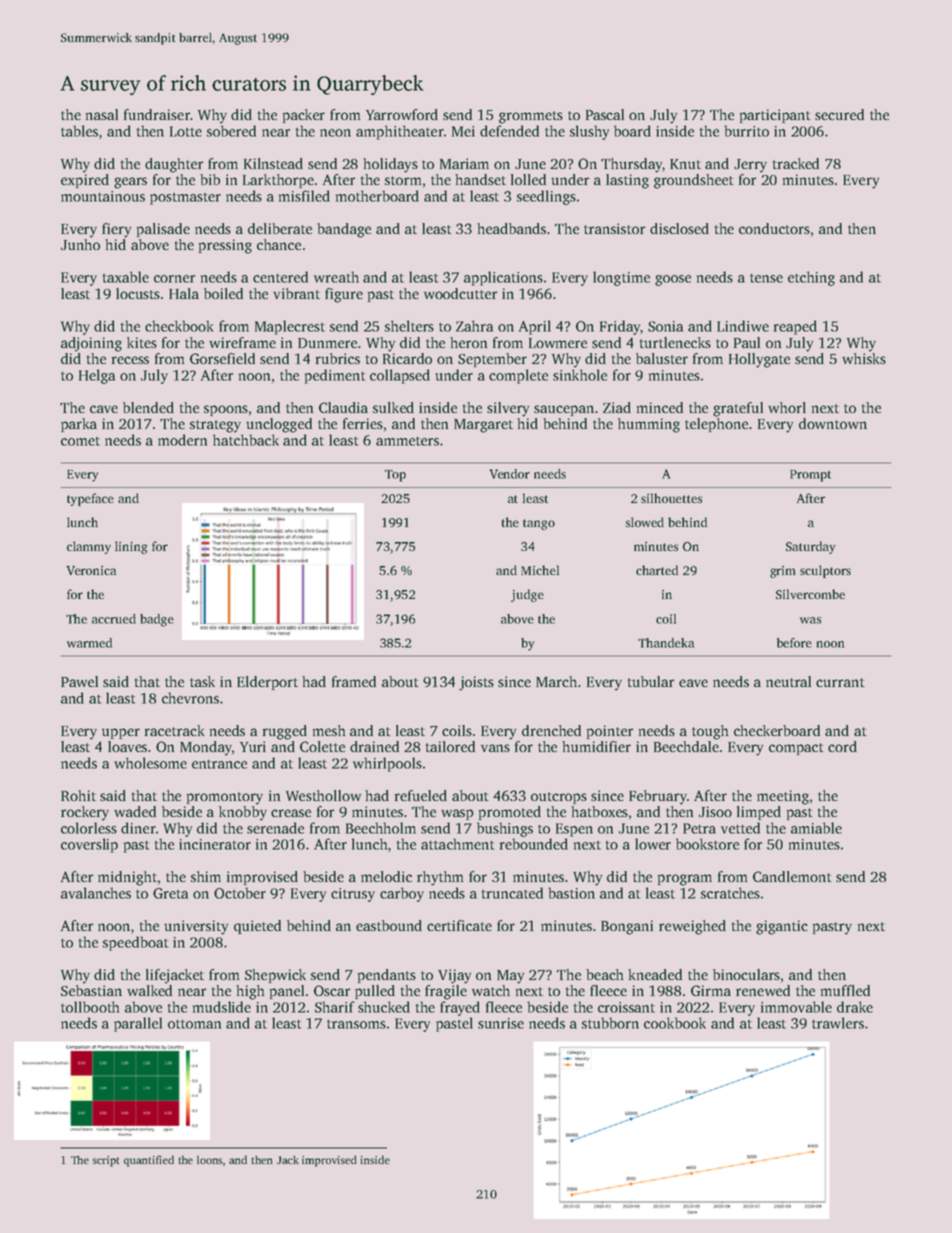 The height and width of the screenshot is (1233, 952). I want to click on loons, so click(209, 1160).
